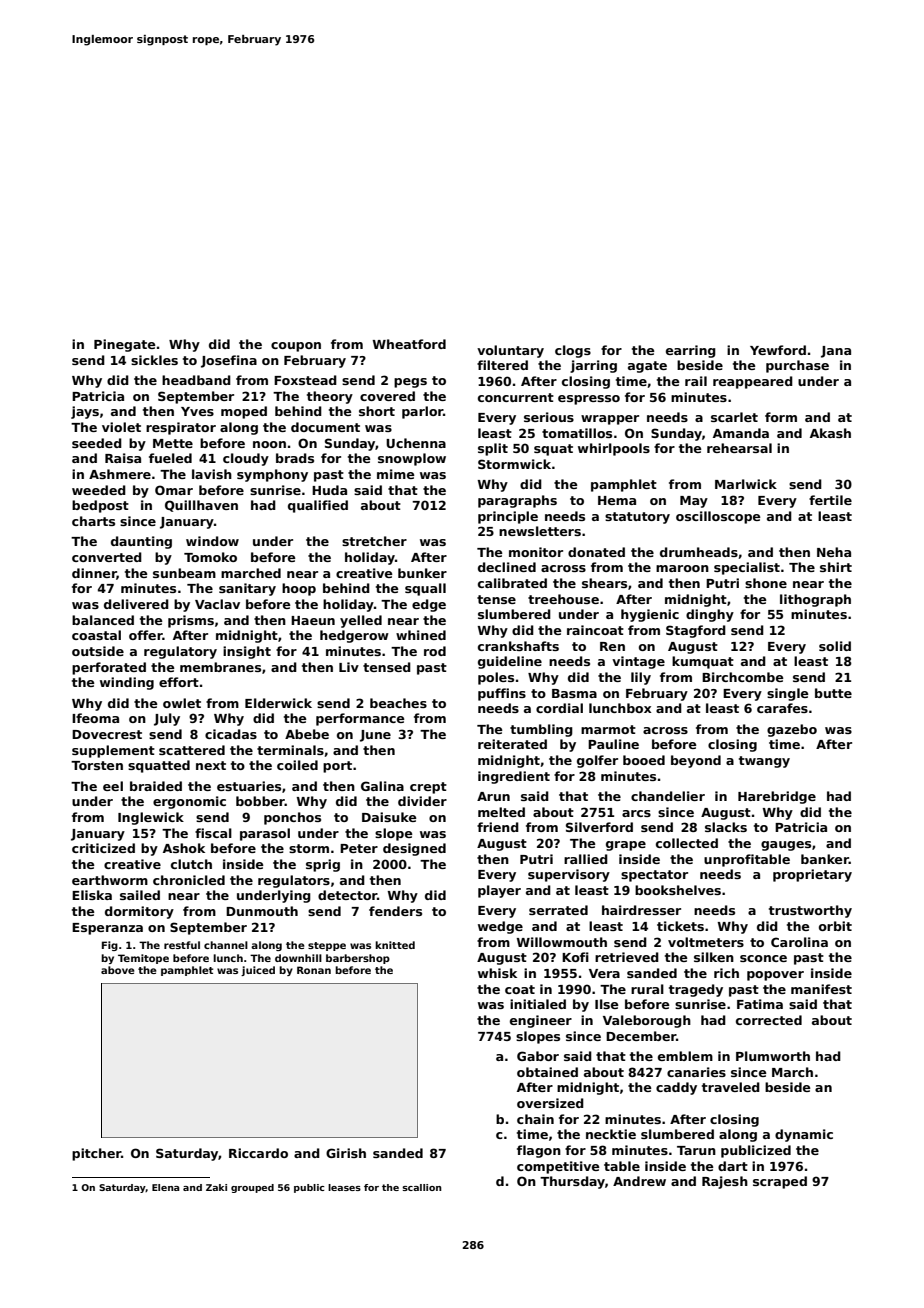  I want to click on gazebo, so click(792, 730).
